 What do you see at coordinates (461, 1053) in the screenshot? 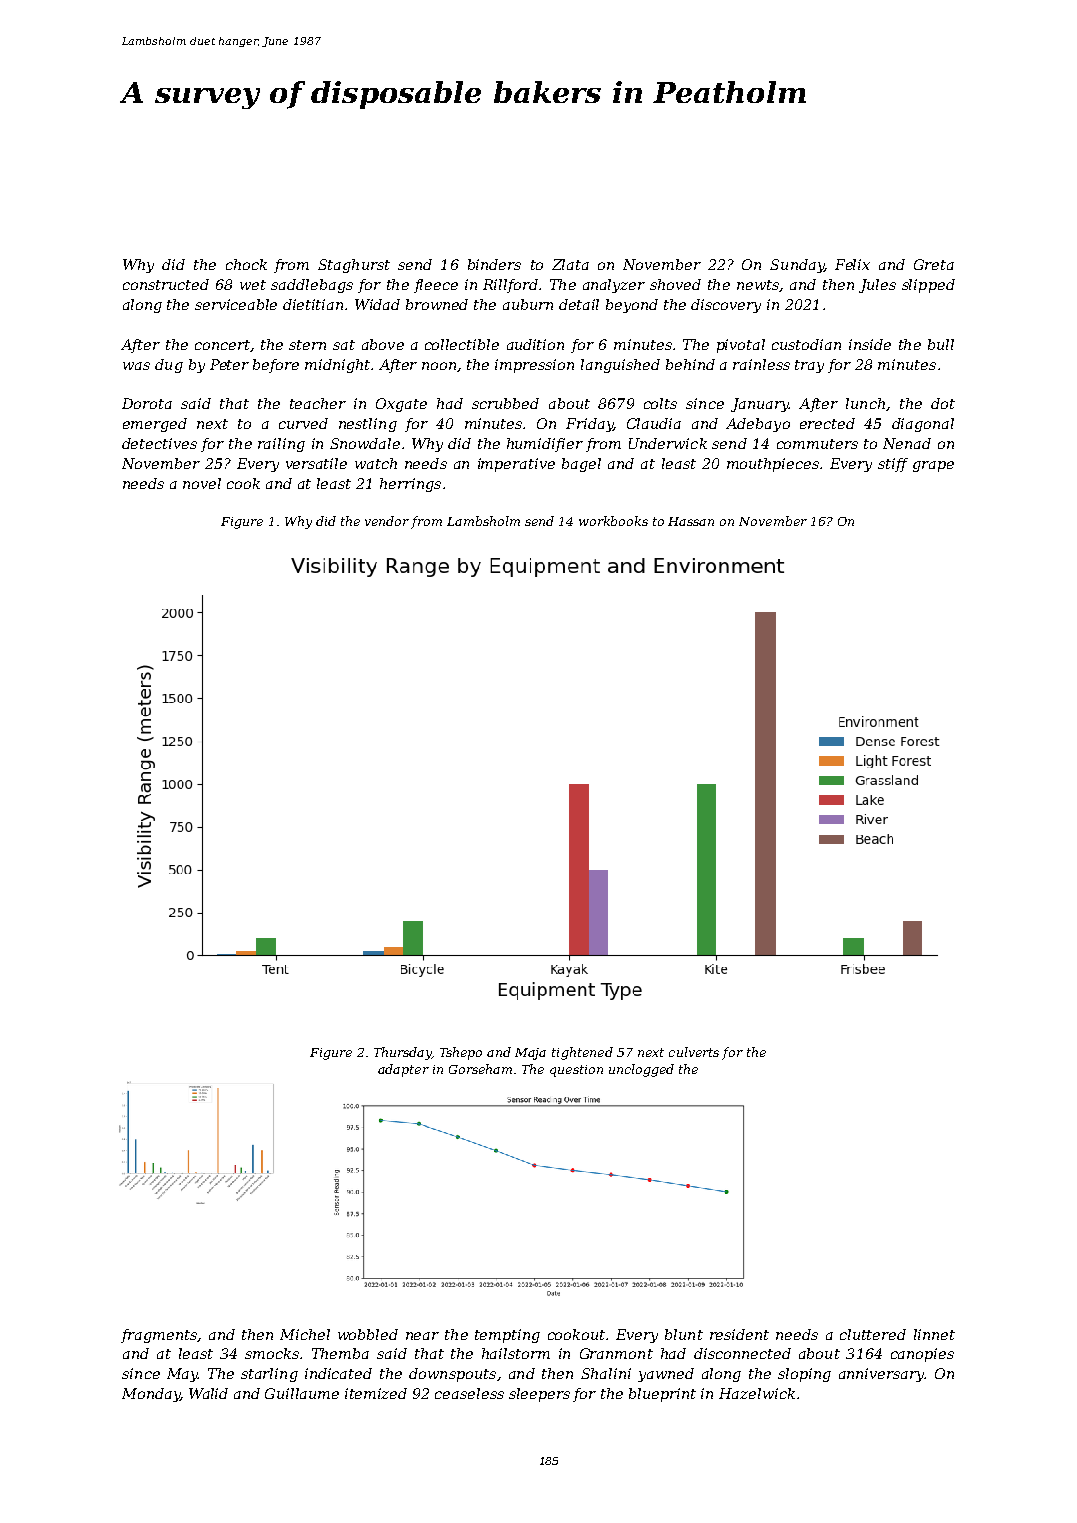
I see `Tshepo` at bounding box center [461, 1053].
